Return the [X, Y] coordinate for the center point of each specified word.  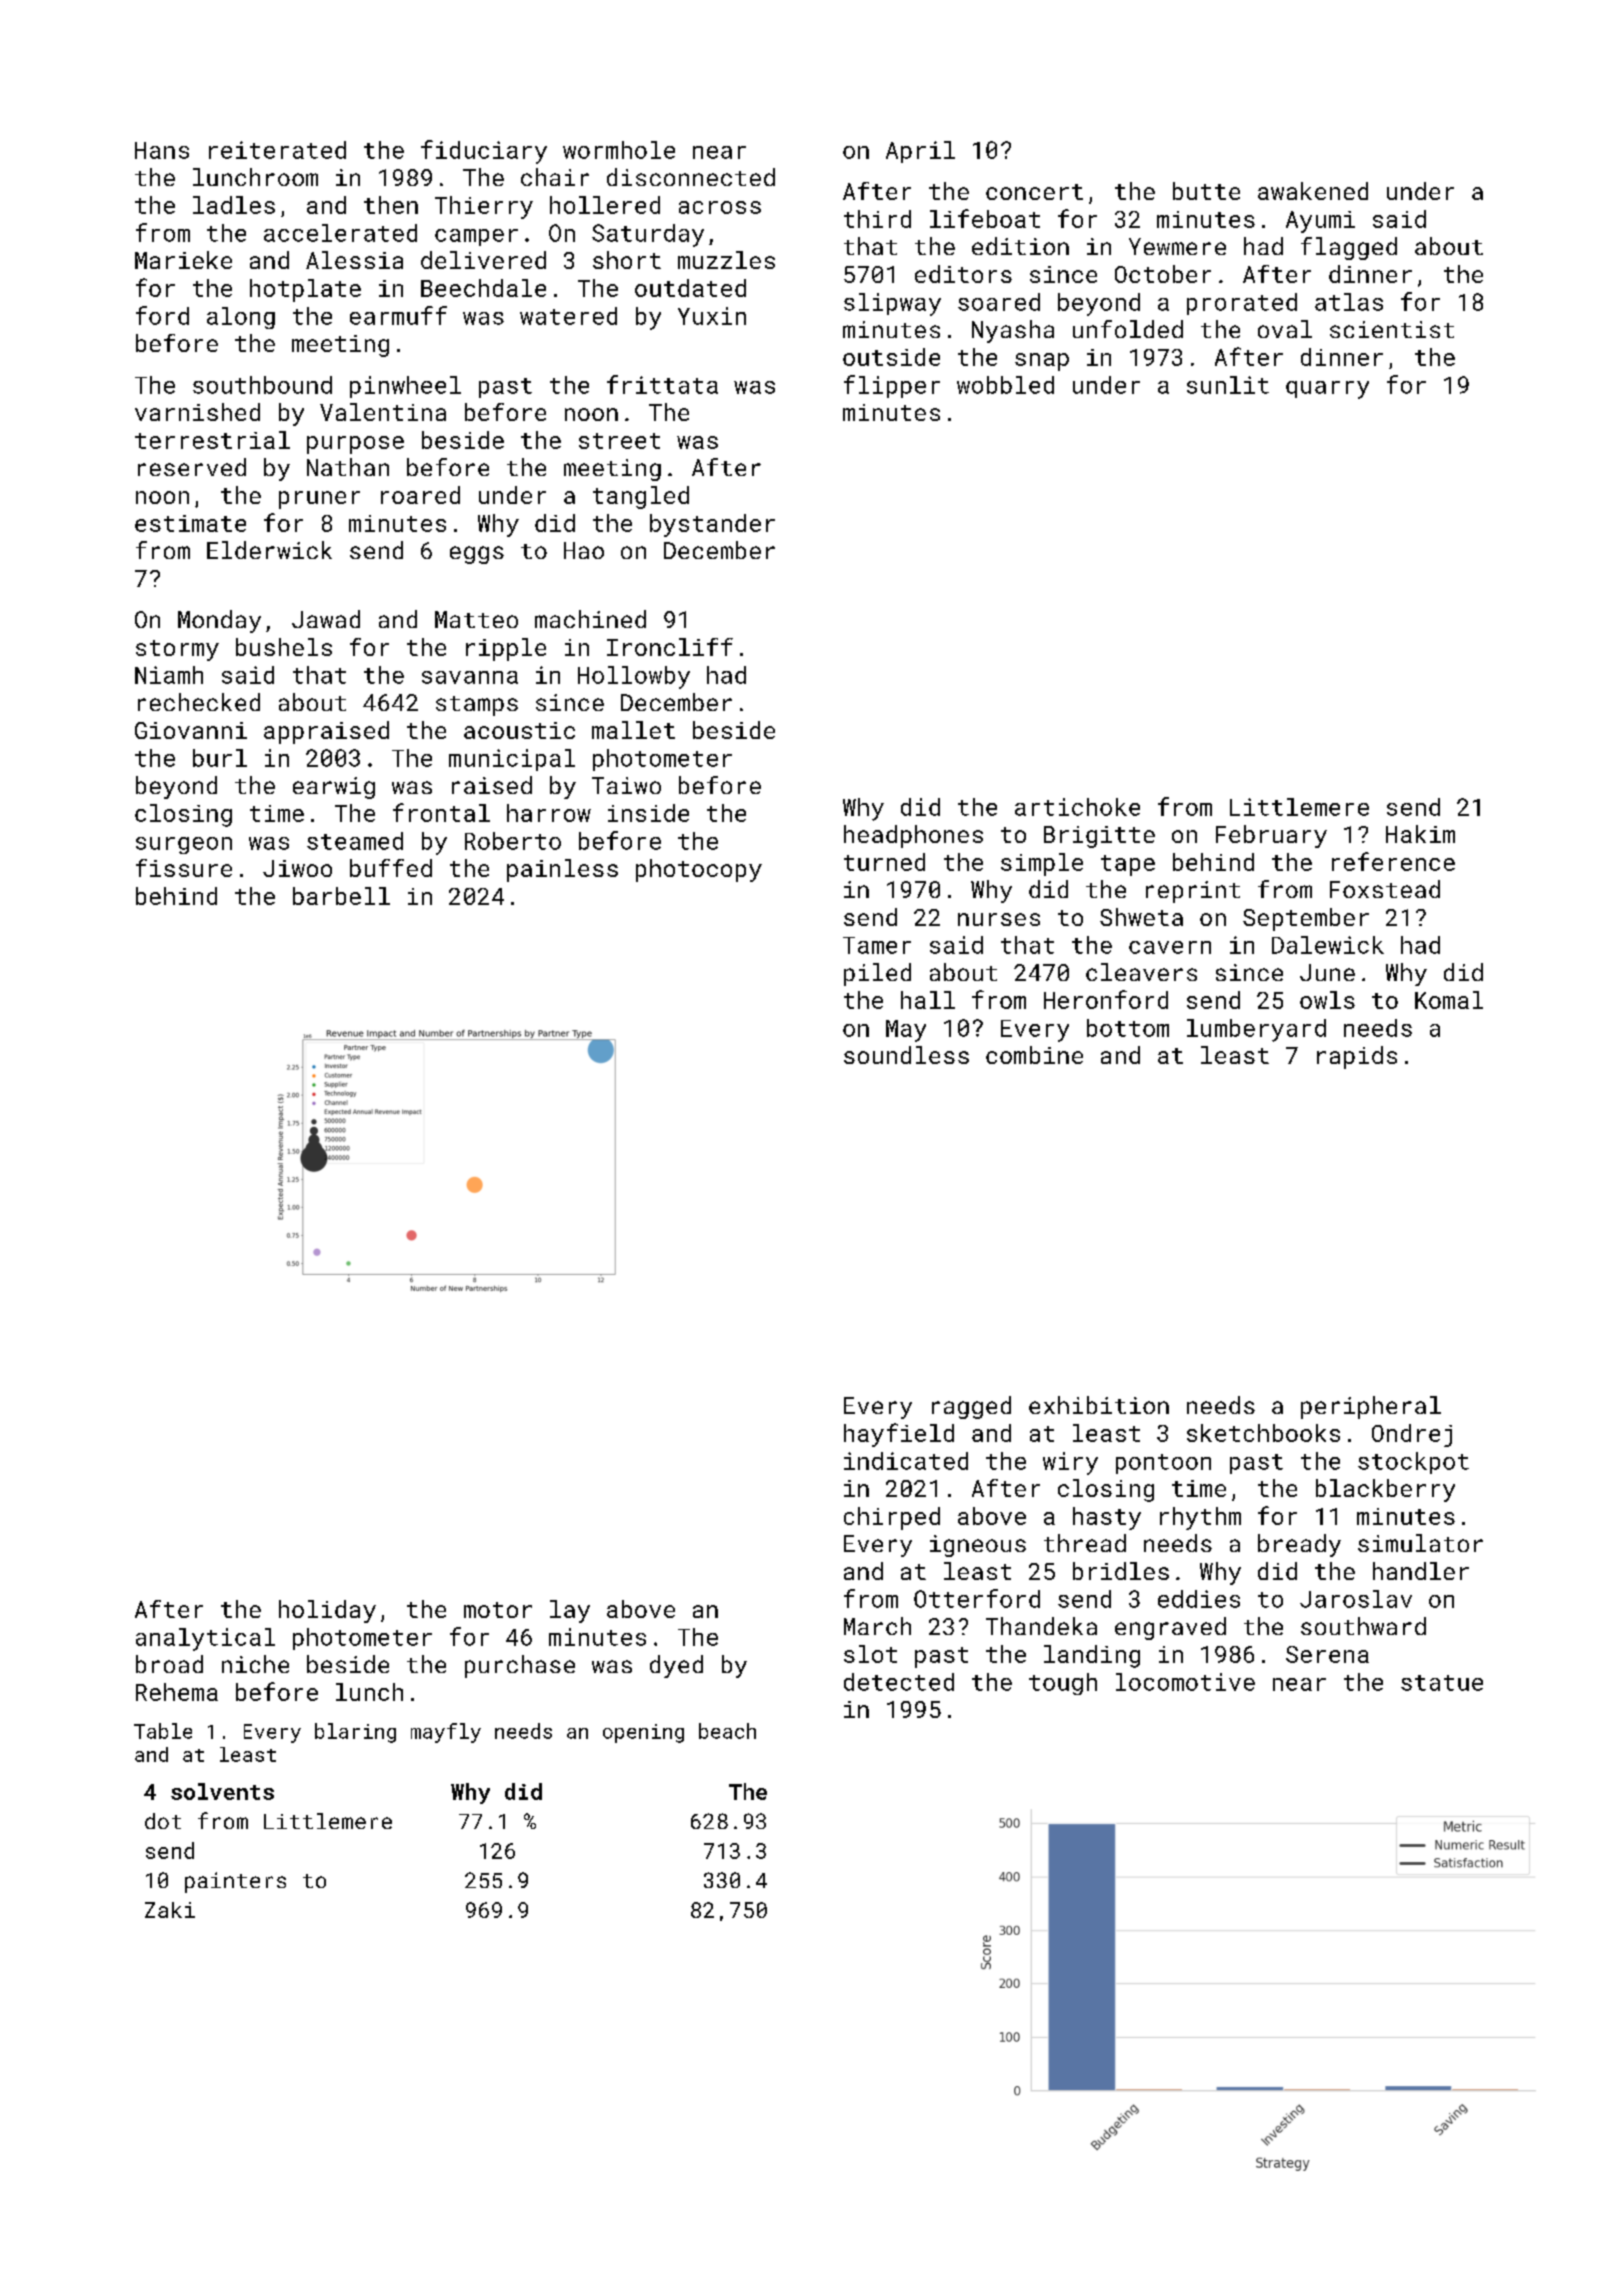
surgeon [184, 845]
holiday [327, 1611]
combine [1034, 1055]
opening [643, 1733]
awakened [1313, 191]
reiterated [277, 150]
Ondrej [1412, 1435]
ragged [971, 1407]
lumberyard [1256, 1030]
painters [235, 1882]
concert [1034, 192]
